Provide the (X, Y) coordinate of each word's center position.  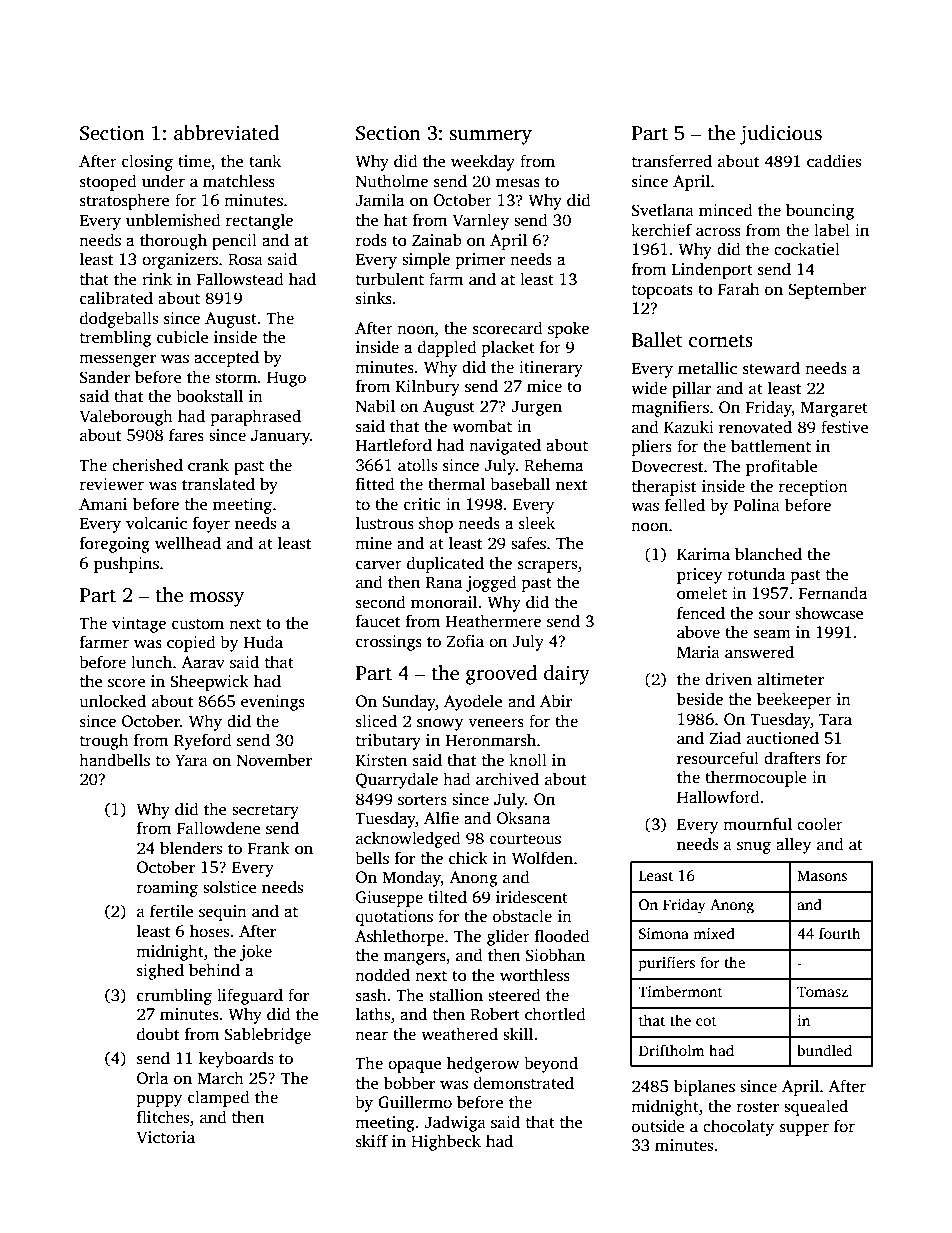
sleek (537, 523)
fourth (840, 933)
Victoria (166, 1137)
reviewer (112, 484)
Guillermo (415, 1102)
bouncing (820, 211)
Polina (756, 504)
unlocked (112, 700)
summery (491, 137)
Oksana (523, 818)
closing (147, 162)
